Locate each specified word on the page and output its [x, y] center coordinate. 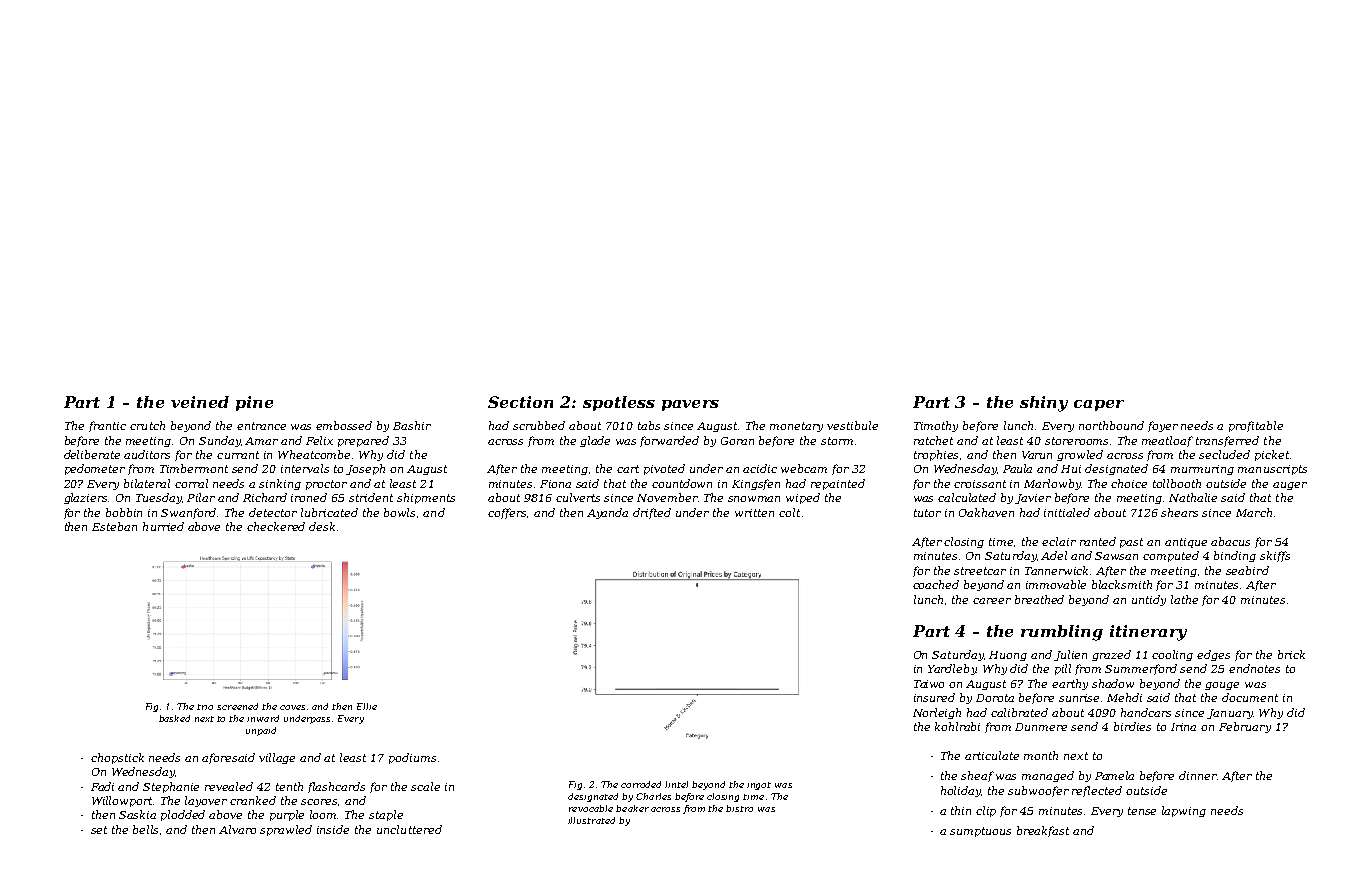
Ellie [367, 706]
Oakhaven [986, 512]
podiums [412, 758]
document [1250, 697]
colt [789, 512]
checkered [276, 526]
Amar [261, 441]
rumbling [1062, 633]
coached [936, 584]
